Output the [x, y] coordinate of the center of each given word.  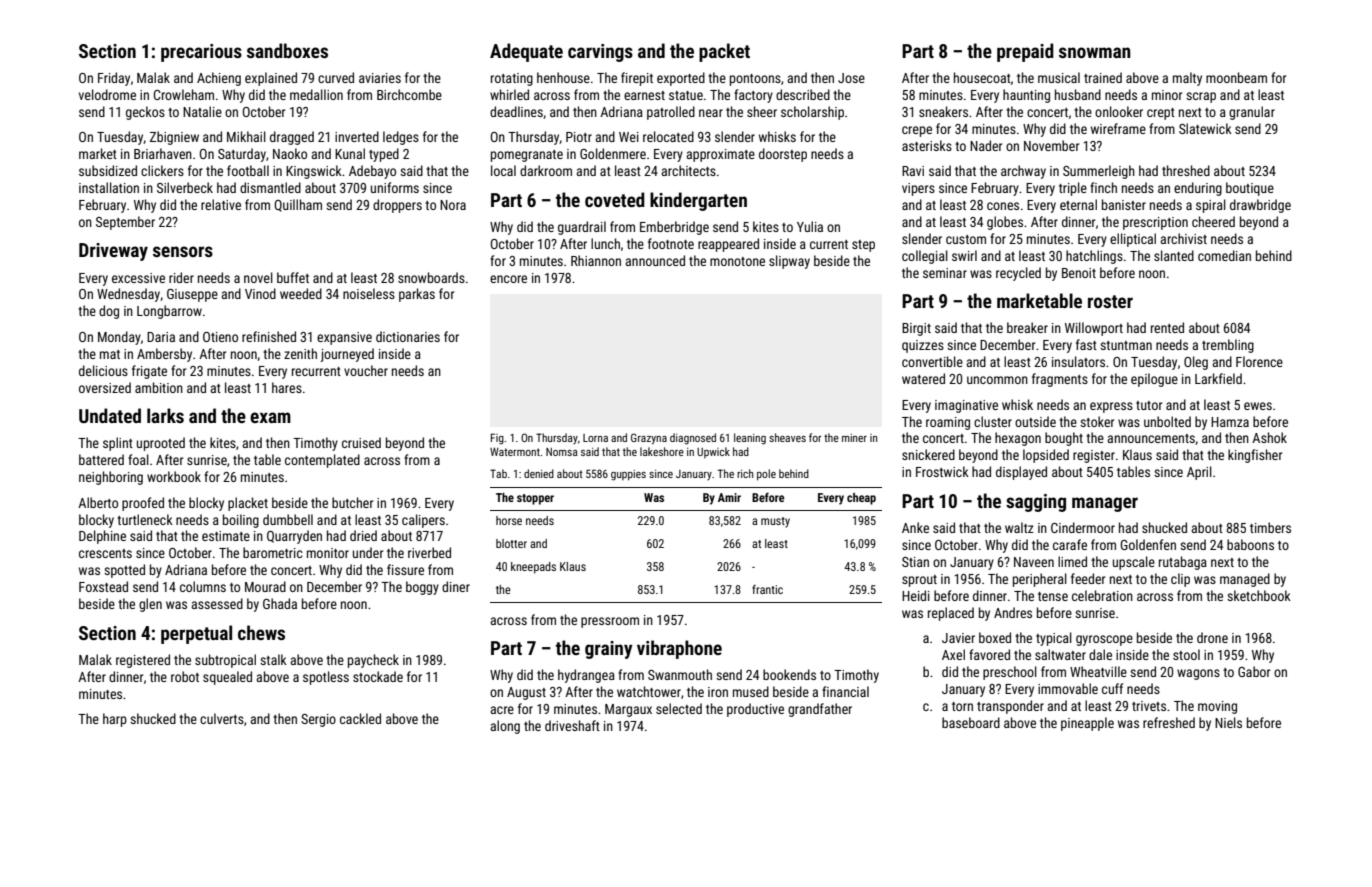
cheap [861, 499]
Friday [114, 79]
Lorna [595, 438]
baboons [1250, 544]
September [125, 223]
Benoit [1079, 273]
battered [101, 459]
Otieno [220, 337]
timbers [1270, 527]
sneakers [943, 111]
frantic [767, 589]
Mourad [265, 586]
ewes [1258, 406]
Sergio [318, 720]
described [803, 94]
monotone [737, 261]
